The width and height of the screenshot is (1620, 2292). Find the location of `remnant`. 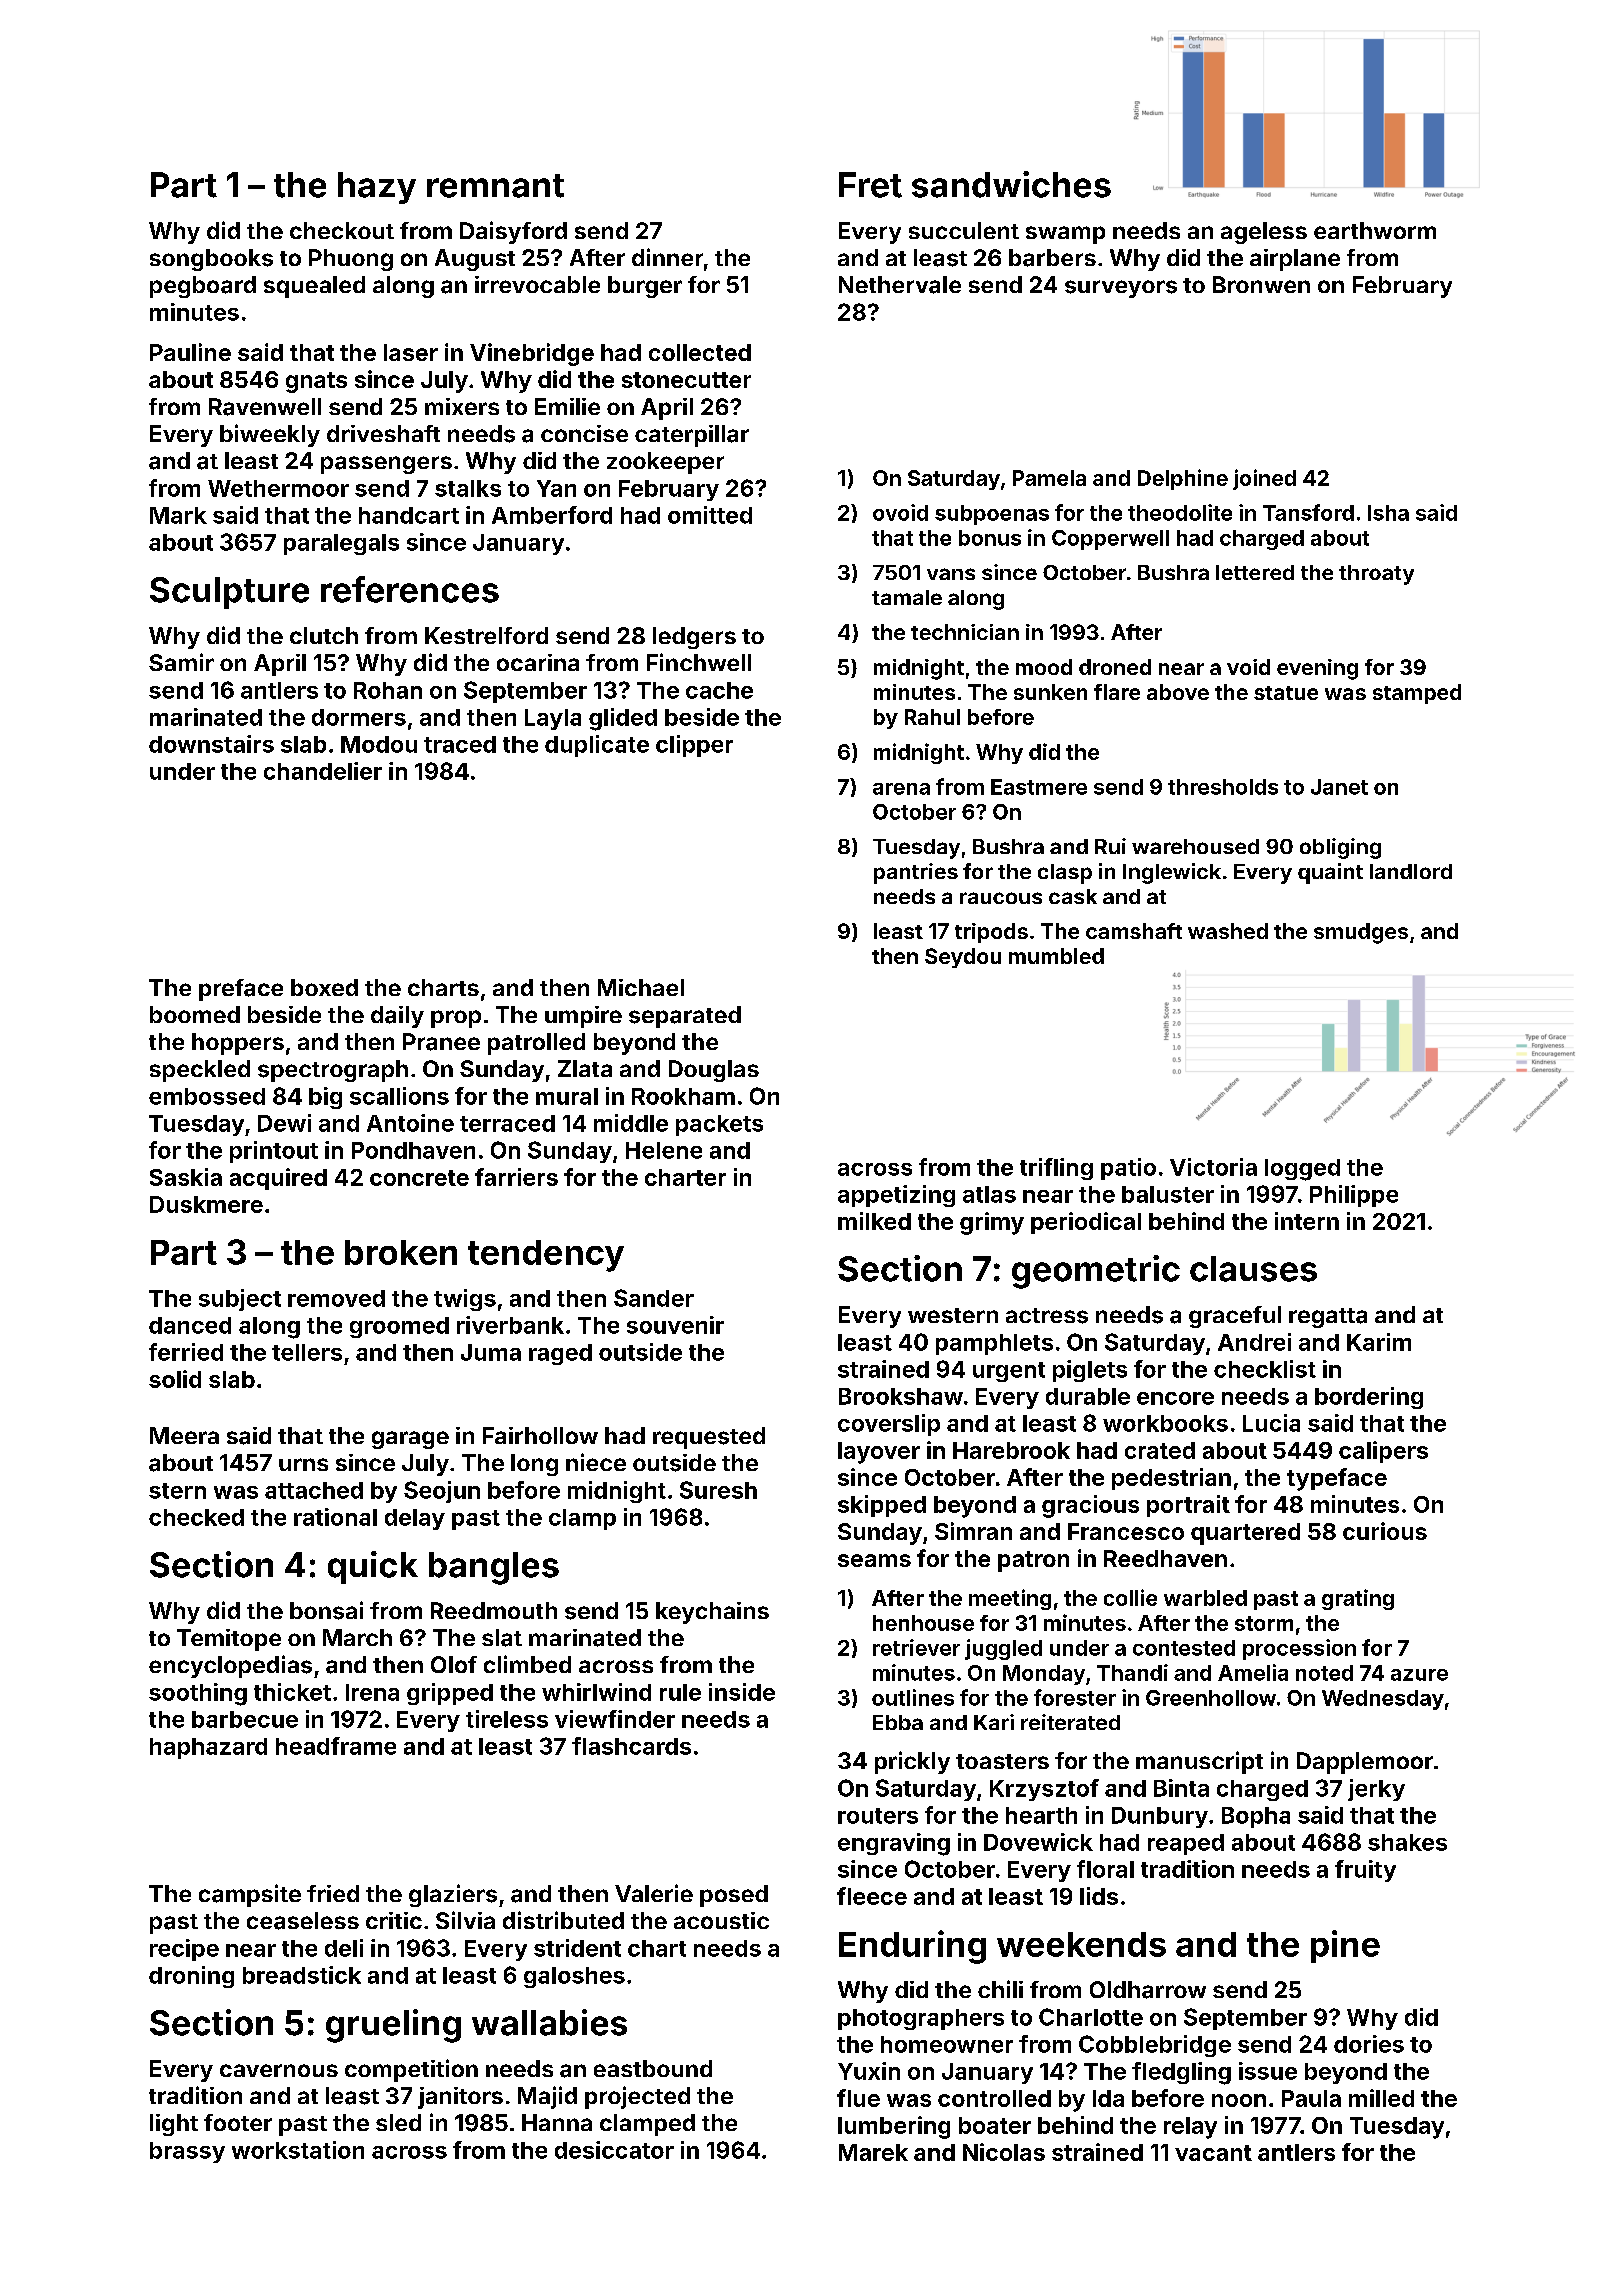

remnant is located at coordinates (495, 186).
